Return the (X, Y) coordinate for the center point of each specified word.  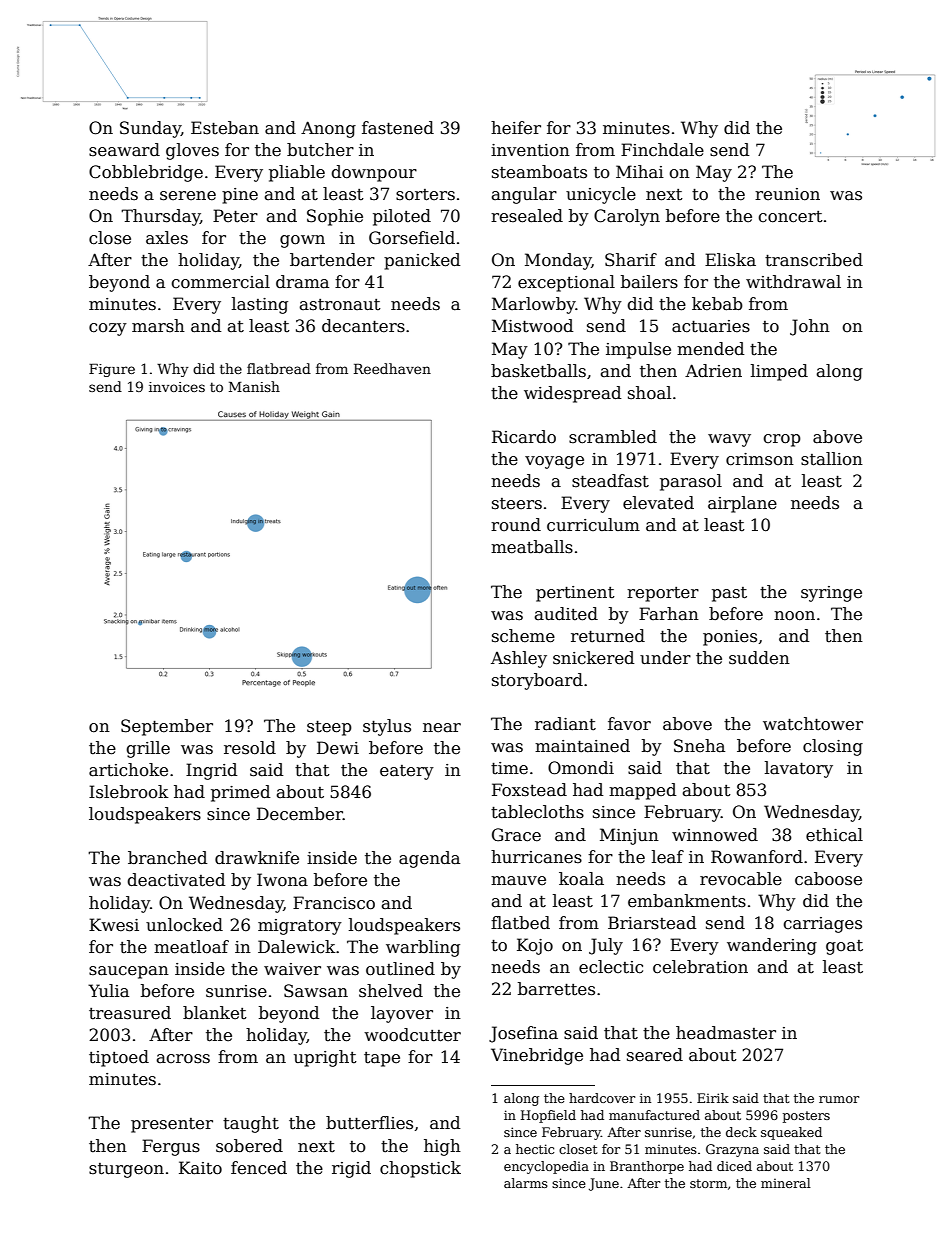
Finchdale (662, 150)
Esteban (225, 128)
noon (794, 616)
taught (251, 1124)
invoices (177, 387)
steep (329, 728)
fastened (398, 128)
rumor (839, 1099)
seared (655, 1055)
